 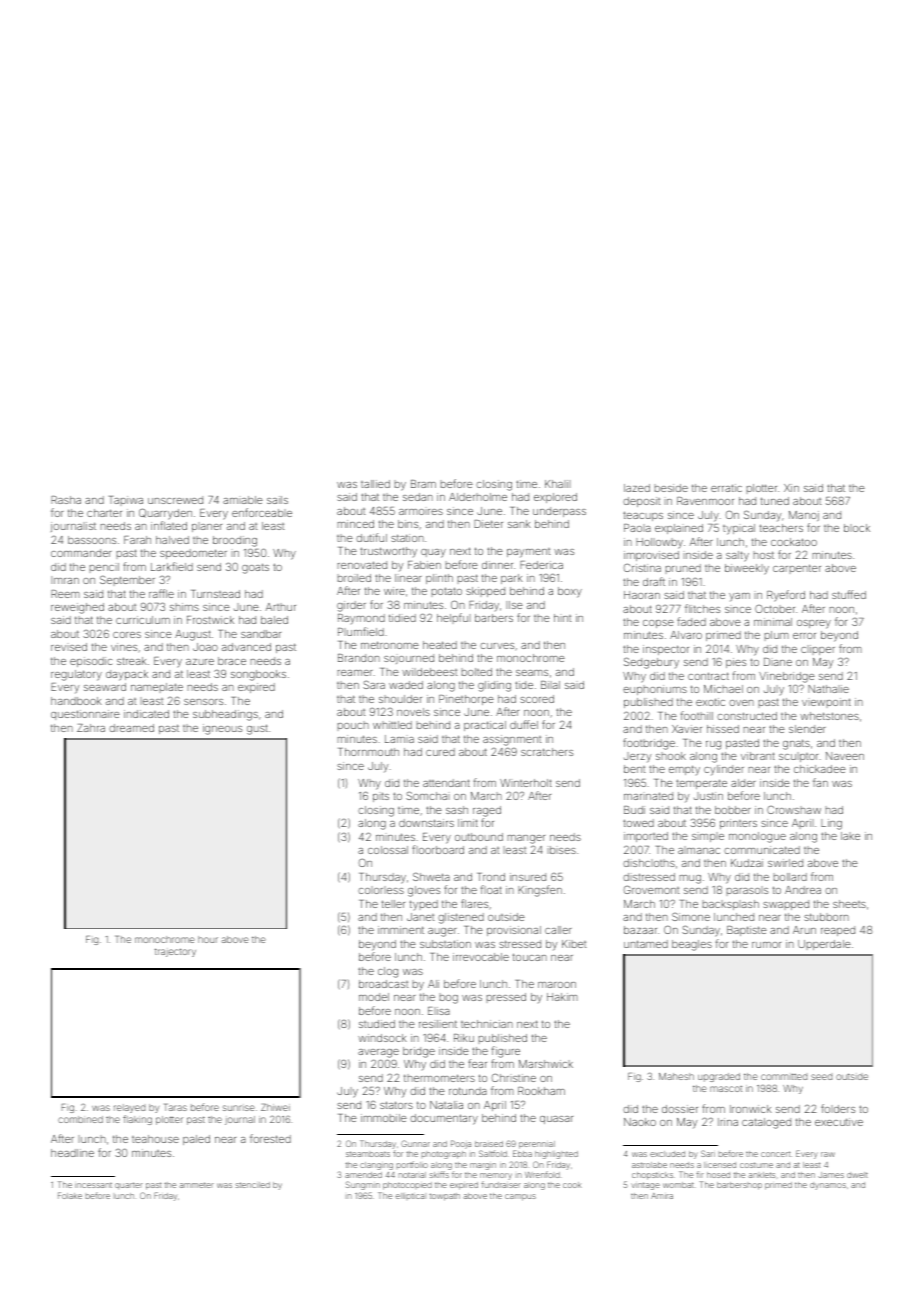 What do you see at coordinates (131, 728) in the screenshot?
I see `dreamed` at bounding box center [131, 728].
